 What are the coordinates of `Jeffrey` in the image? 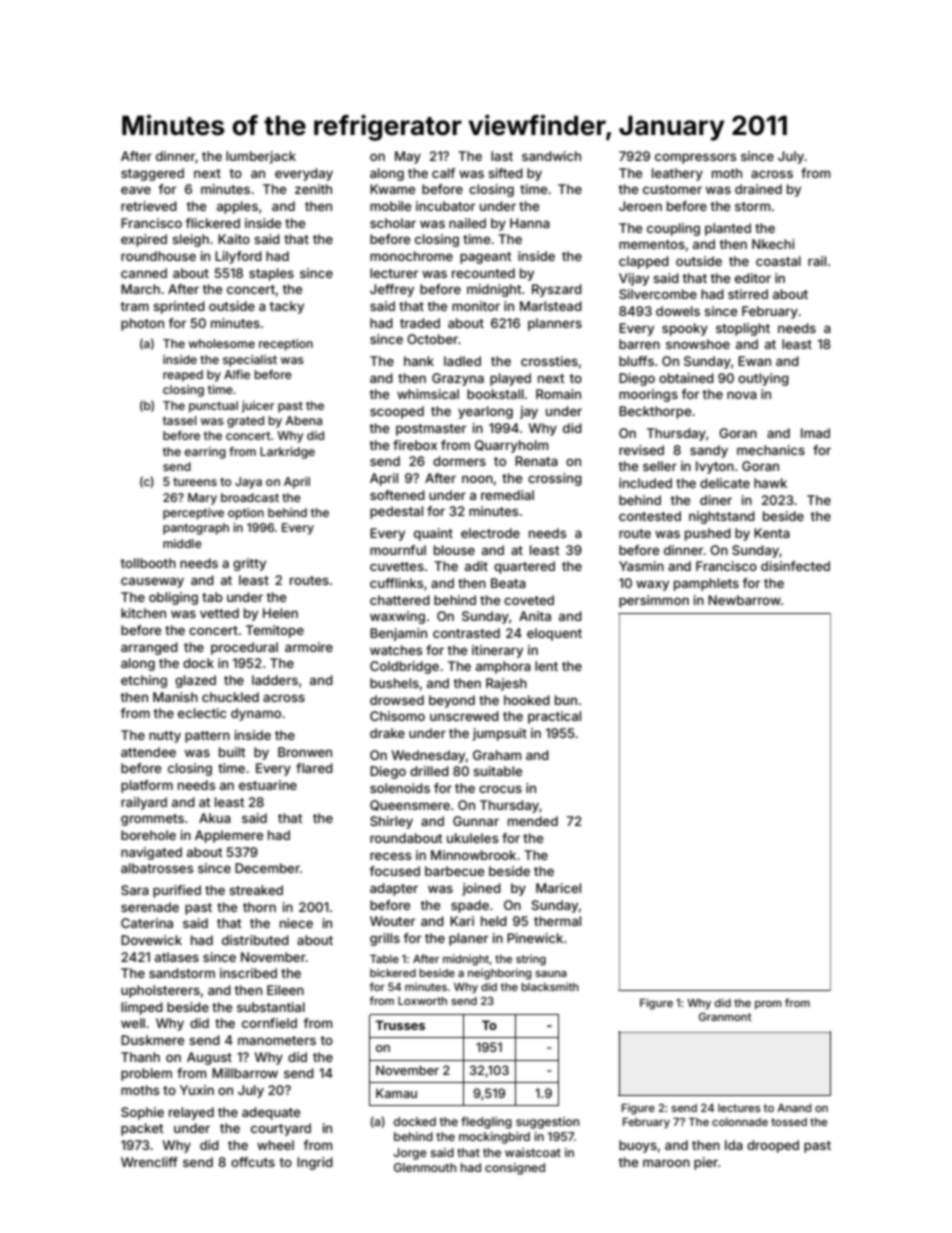 It's located at (392, 290).
